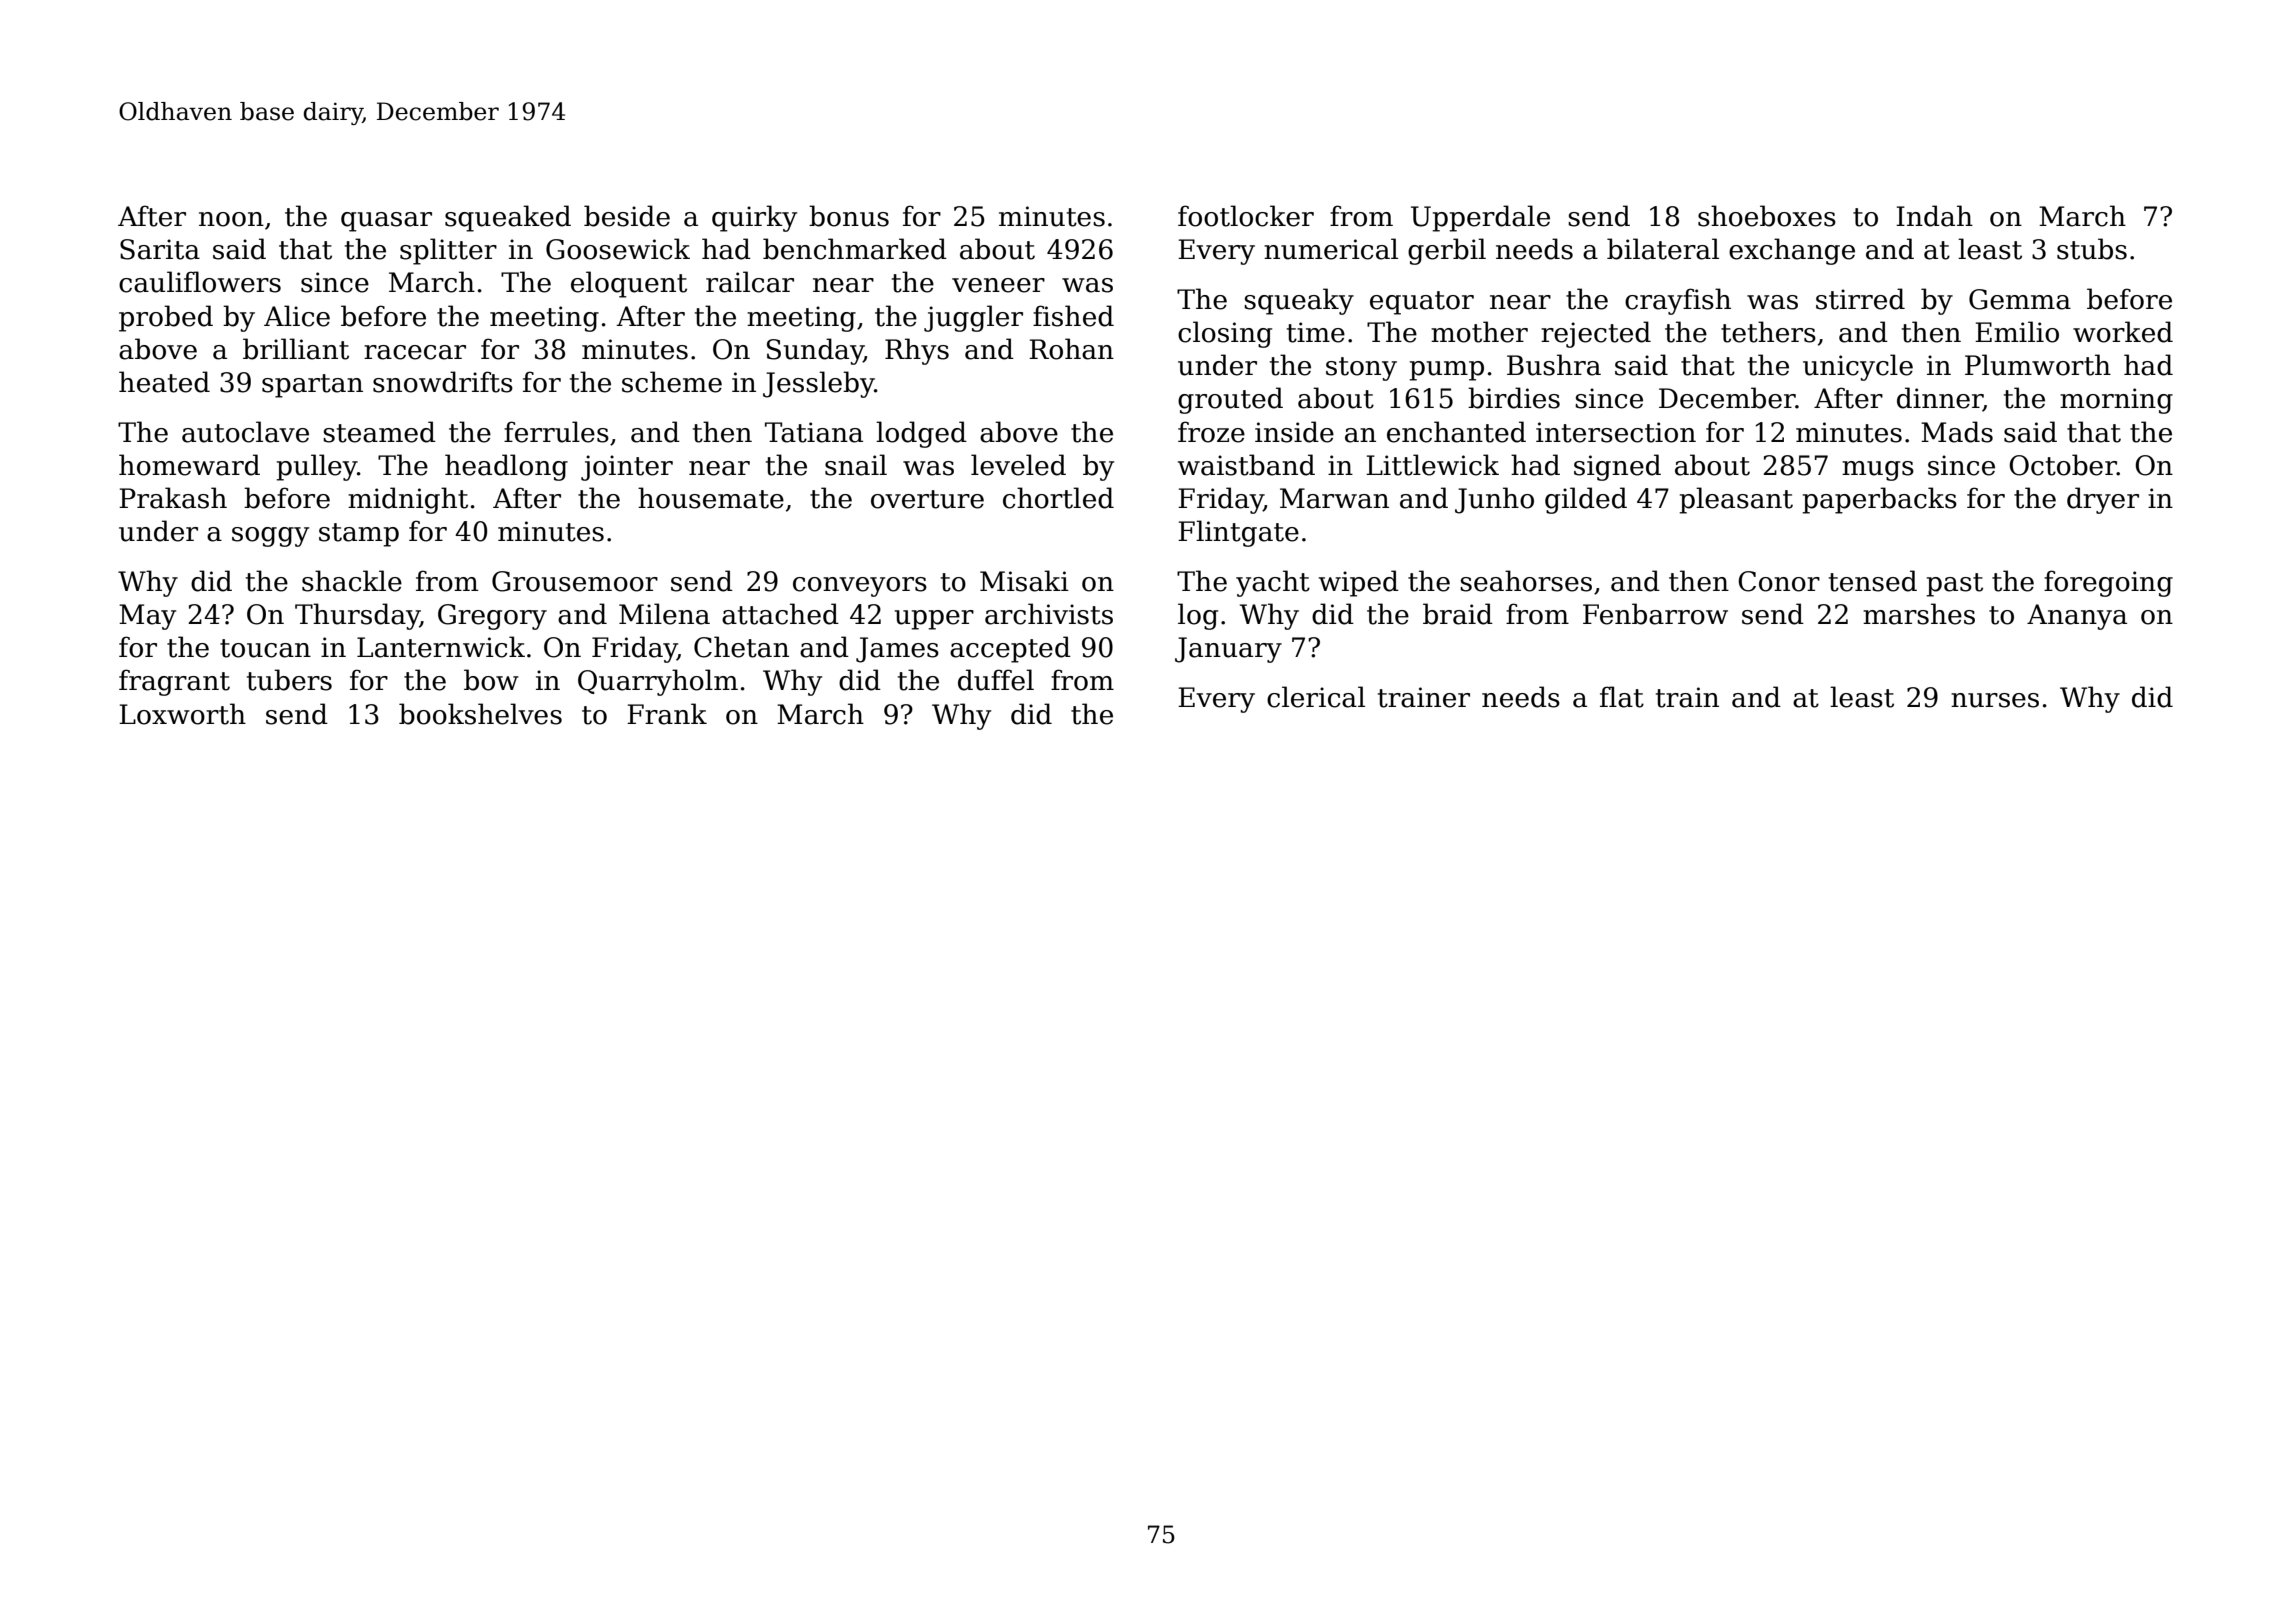 The image size is (2292, 1620). I want to click on flat, so click(1622, 697).
